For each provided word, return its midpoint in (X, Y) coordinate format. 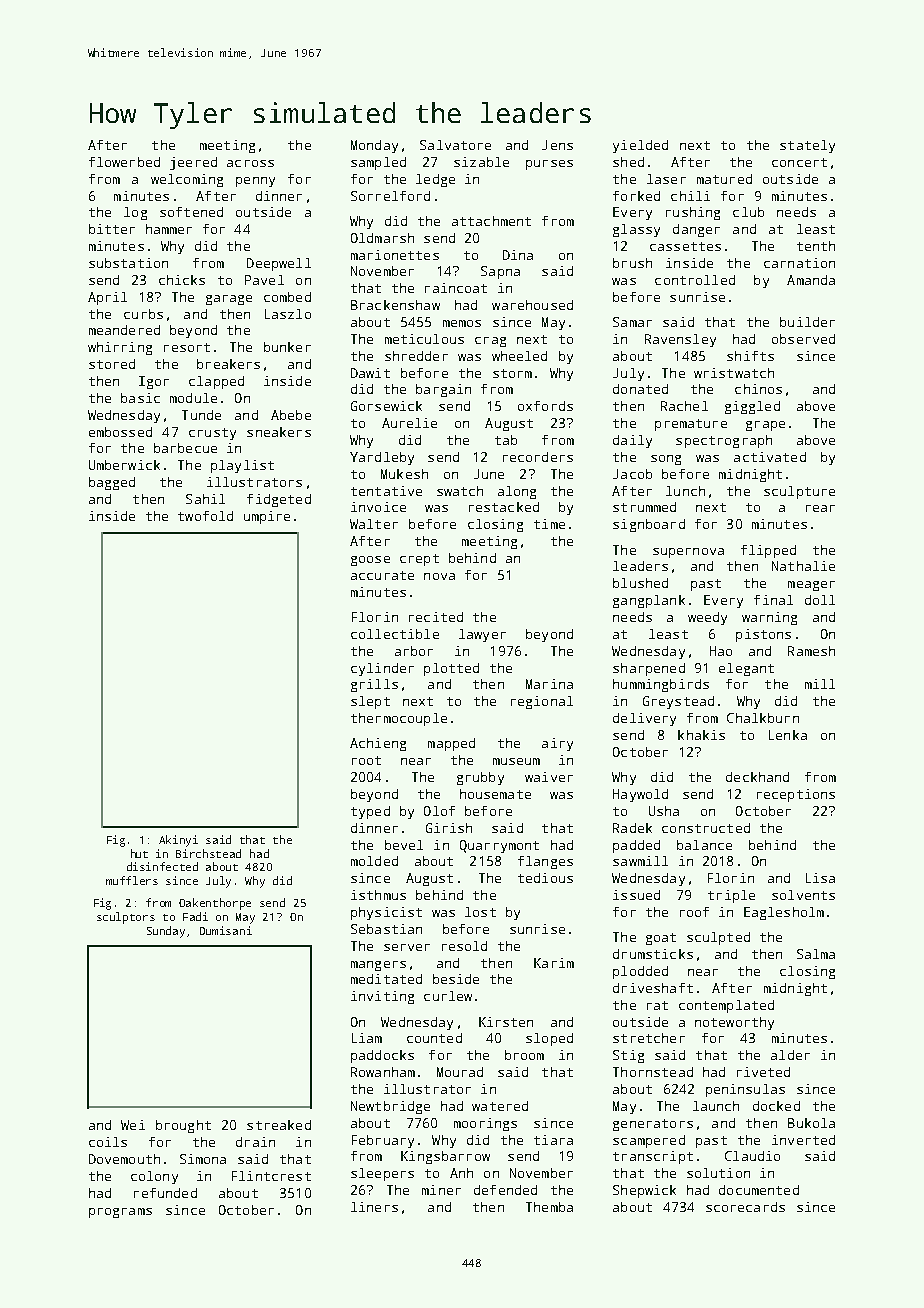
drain (255, 1142)
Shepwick (644, 1191)
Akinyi (178, 841)
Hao (721, 651)
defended (505, 1190)
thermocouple (399, 719)
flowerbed (124, 162)
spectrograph (724, 441)
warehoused (532, 305)
